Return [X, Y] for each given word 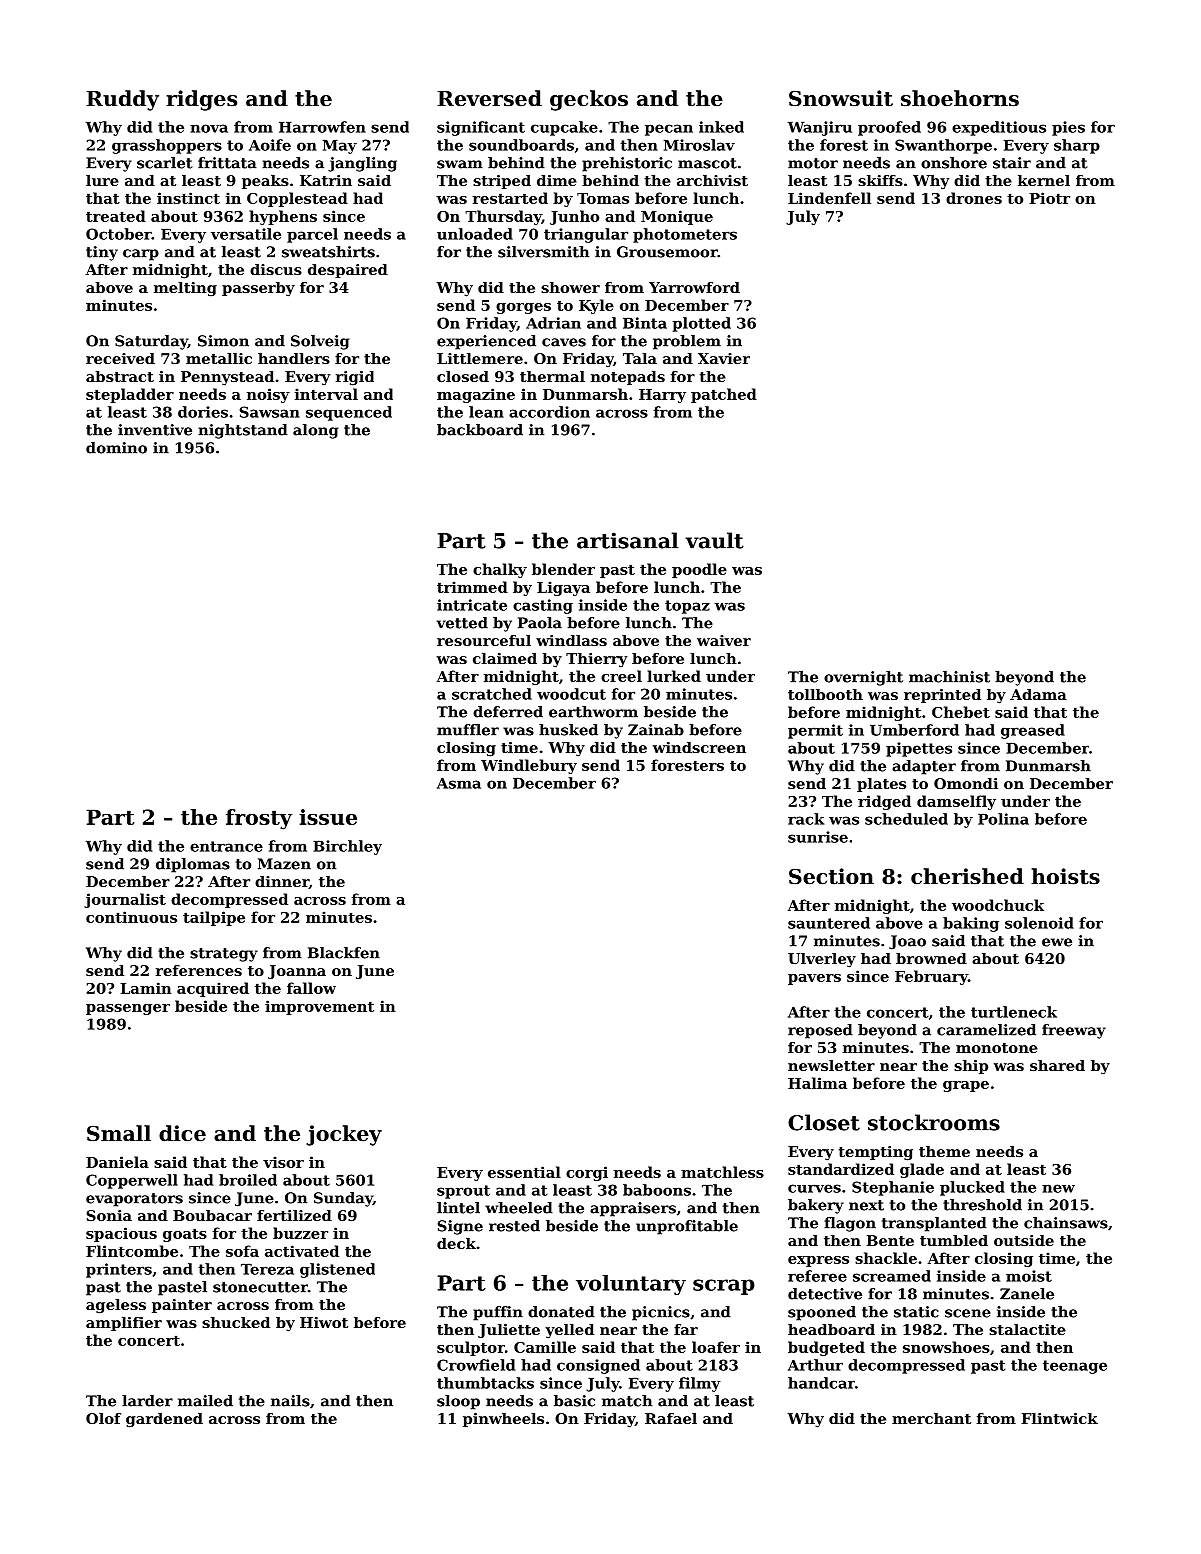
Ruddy [122, 100]
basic [574, 1401]
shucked [236, 1322]
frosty [259, 819]
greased [1033, 731]
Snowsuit [841, 98]
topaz [687, 607]
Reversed [489, 98]
